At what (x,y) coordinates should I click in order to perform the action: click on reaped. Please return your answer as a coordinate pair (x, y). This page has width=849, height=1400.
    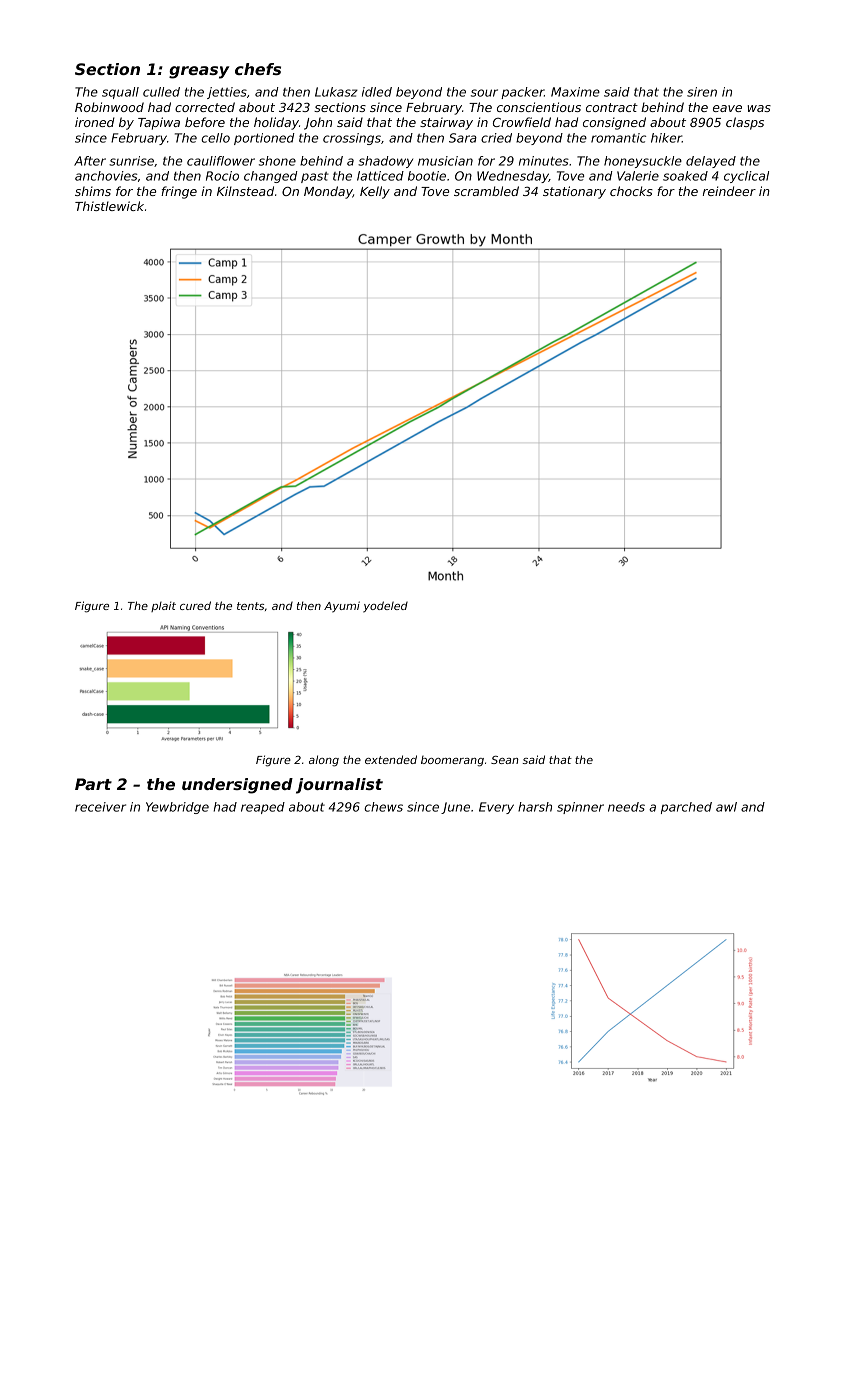
    Looking at the image, I should click on (263, 808).
